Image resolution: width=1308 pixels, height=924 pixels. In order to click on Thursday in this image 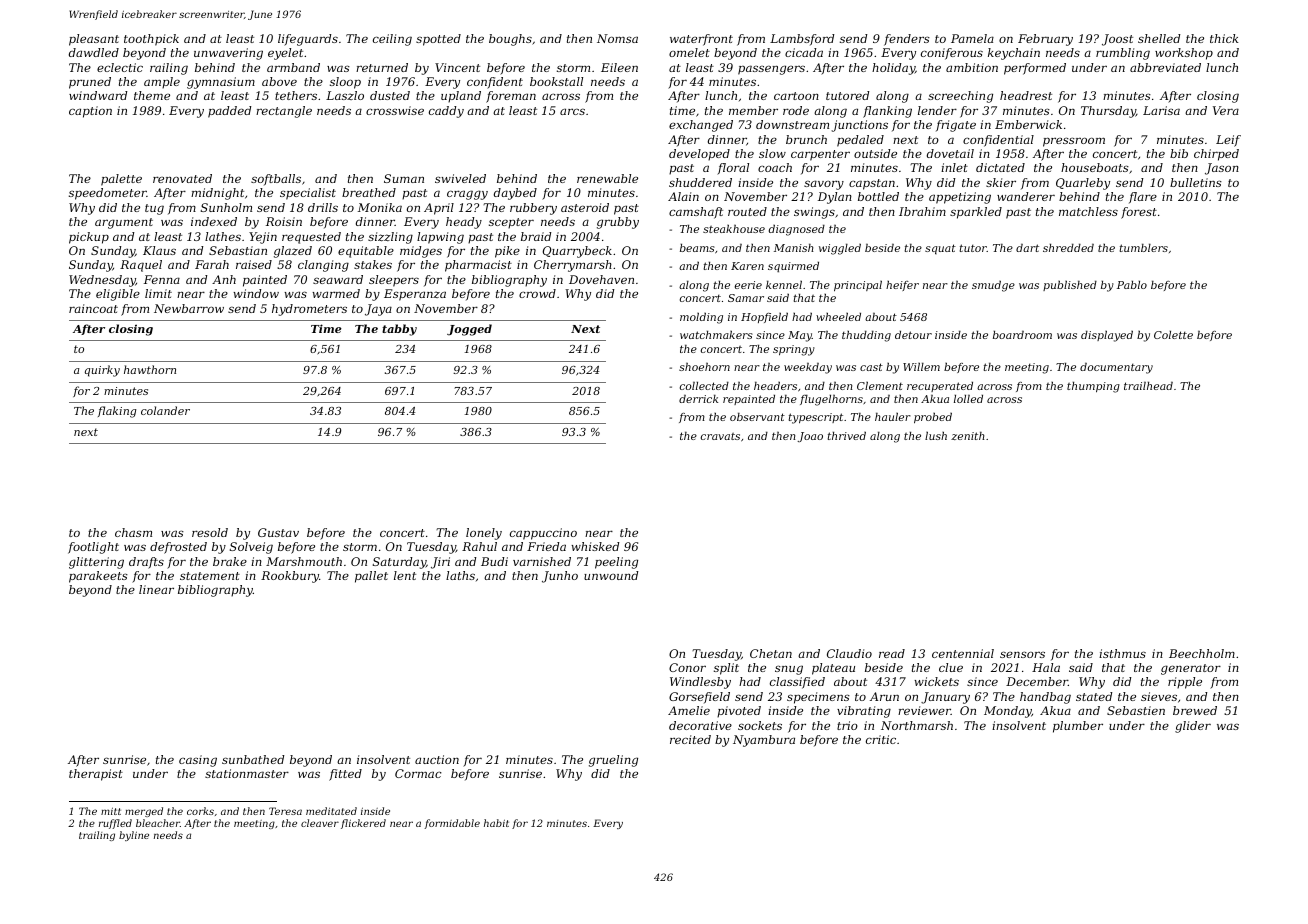, I will do `click(1108, 112)`.
